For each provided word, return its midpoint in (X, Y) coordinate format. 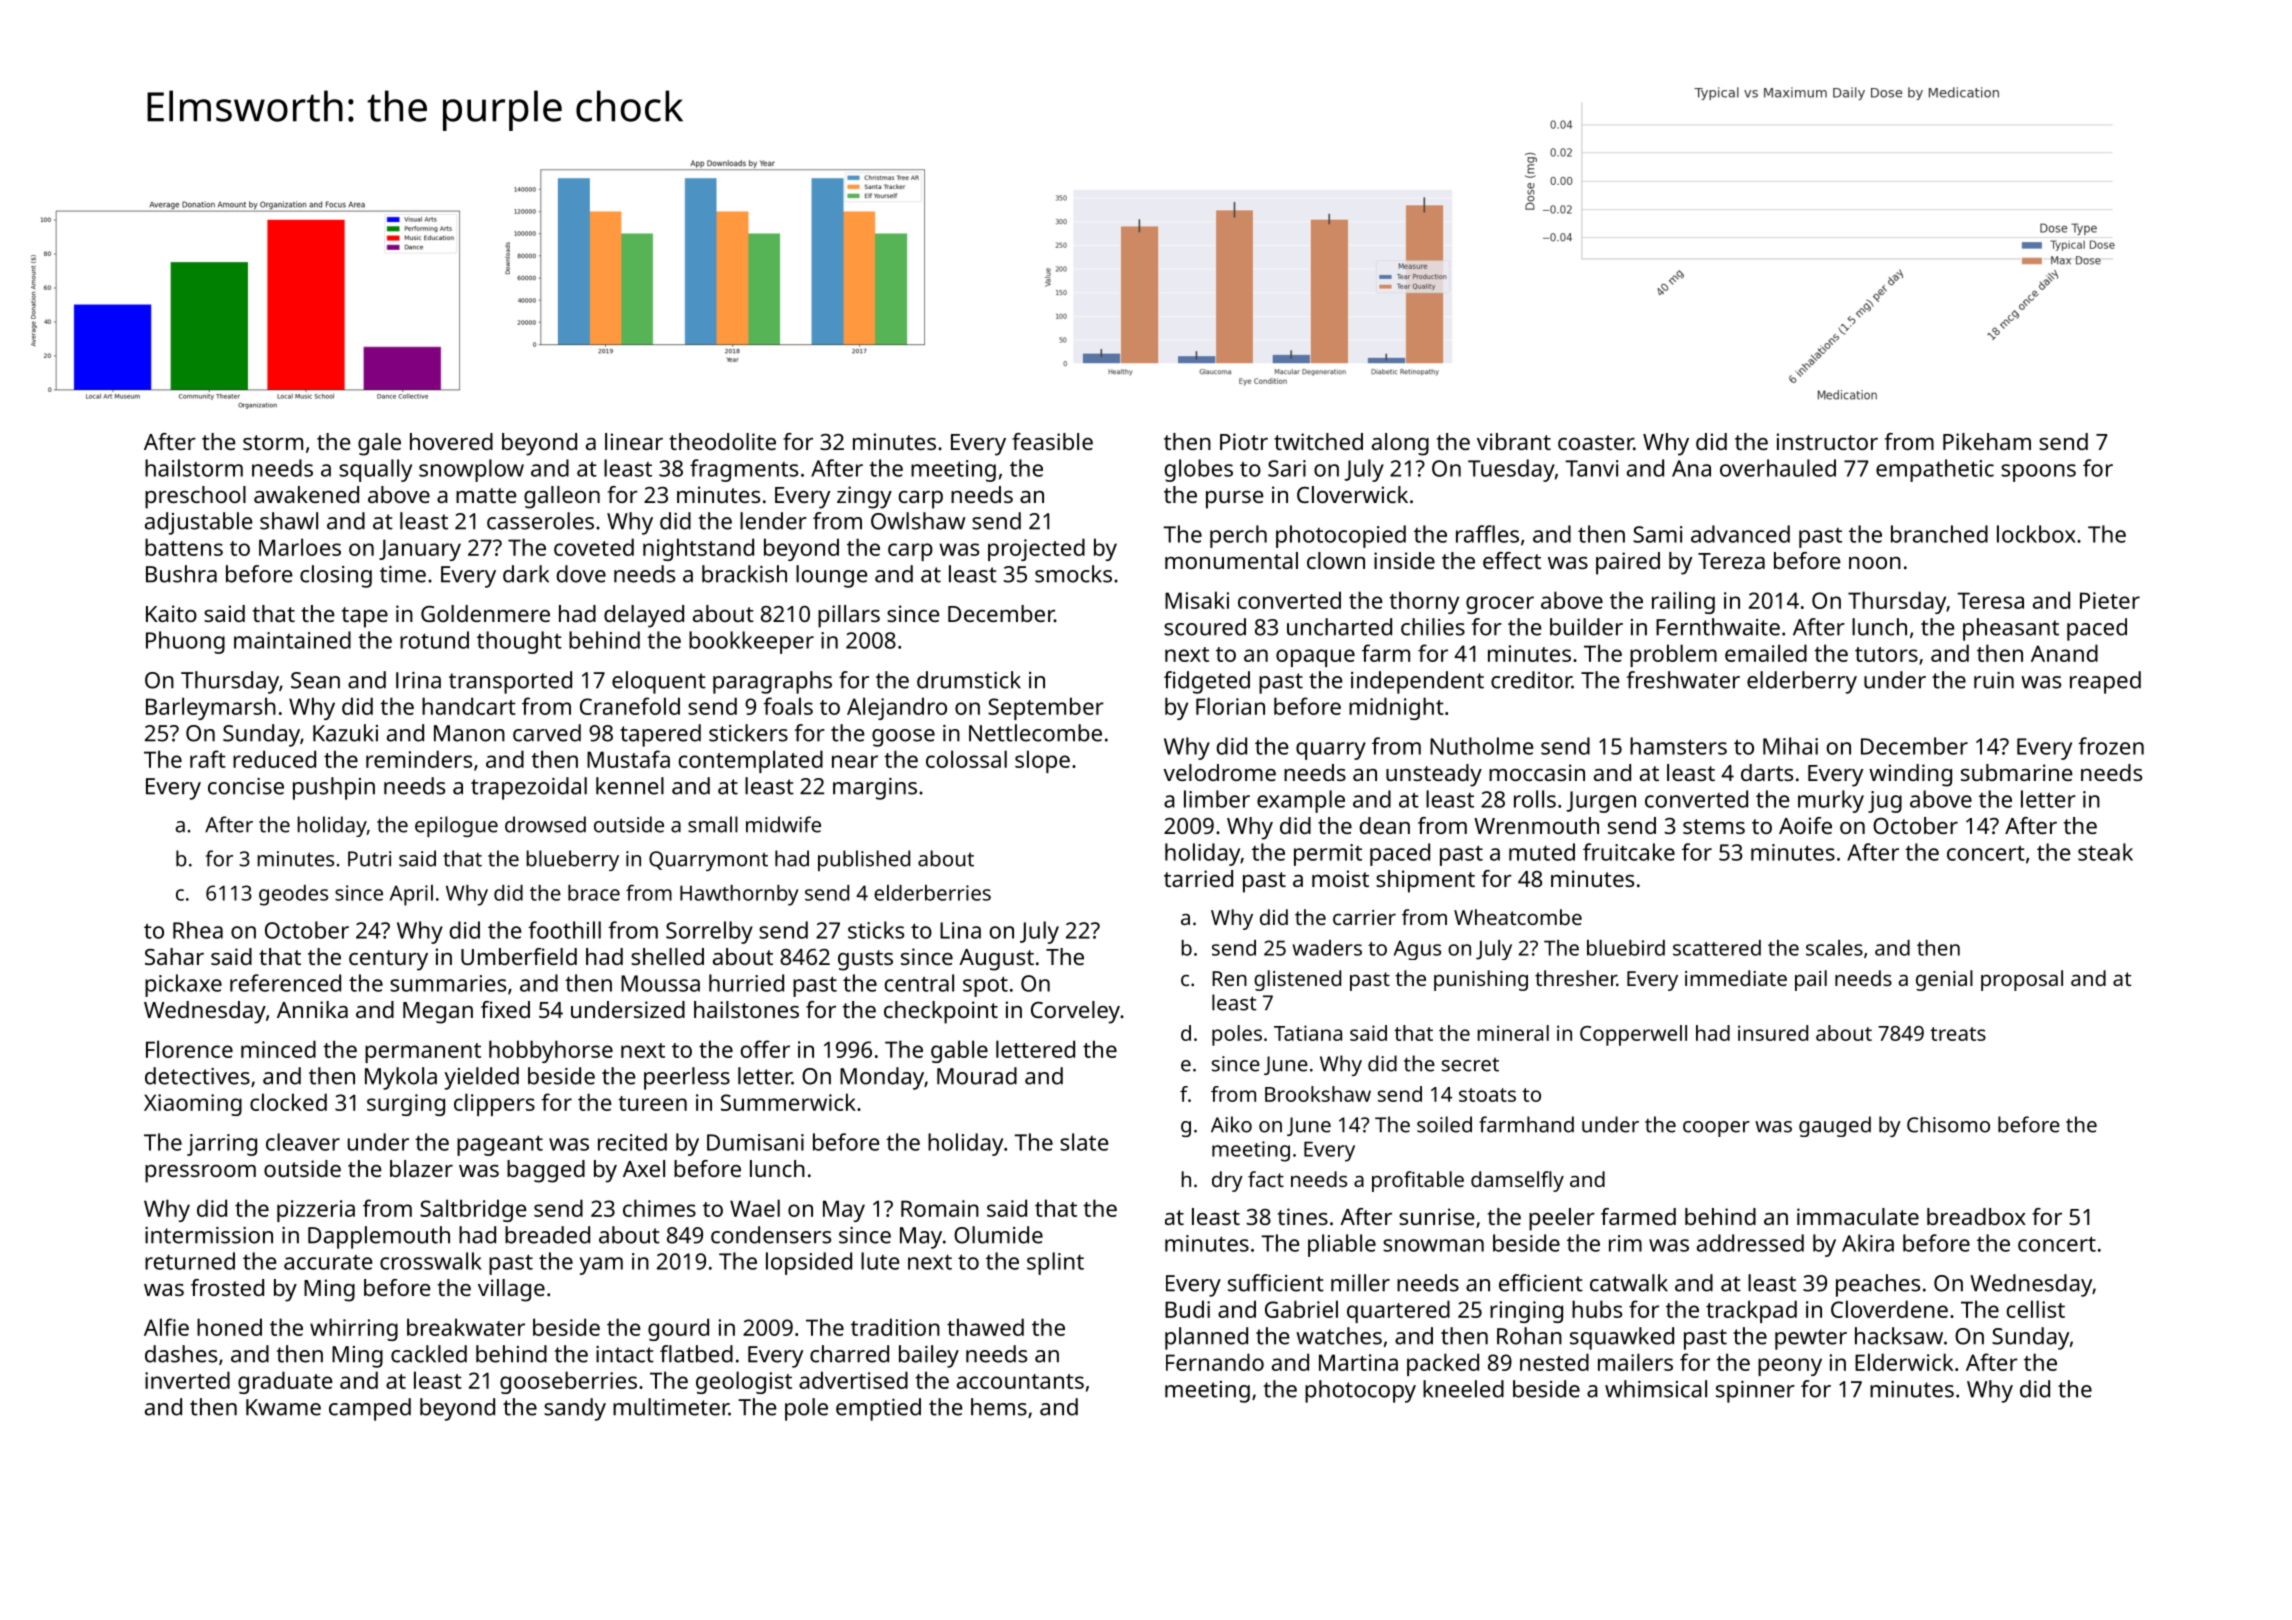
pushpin (334, 788)
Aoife (1805, 825)
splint (1055, 1263)
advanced (1740, 534)
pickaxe (183, 985)
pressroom (200, 1174)
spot (985, 986)
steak (2105, 852)
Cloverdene (1889, 1309)
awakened (306, 494)
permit (1328, 855)
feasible (1052, 441)
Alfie (166, 1327)
